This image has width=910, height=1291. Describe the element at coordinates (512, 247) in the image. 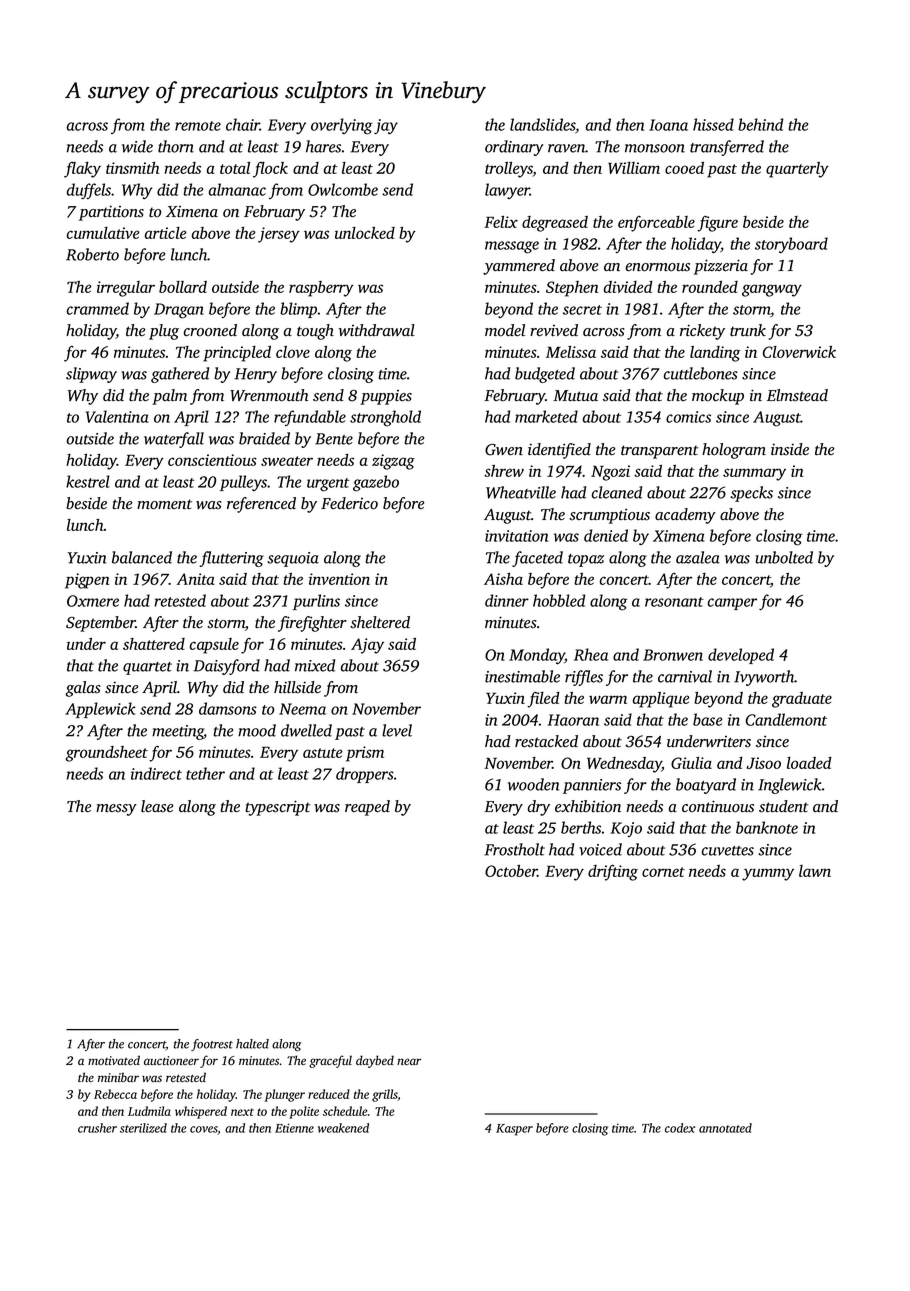

I see `message` at that location.
